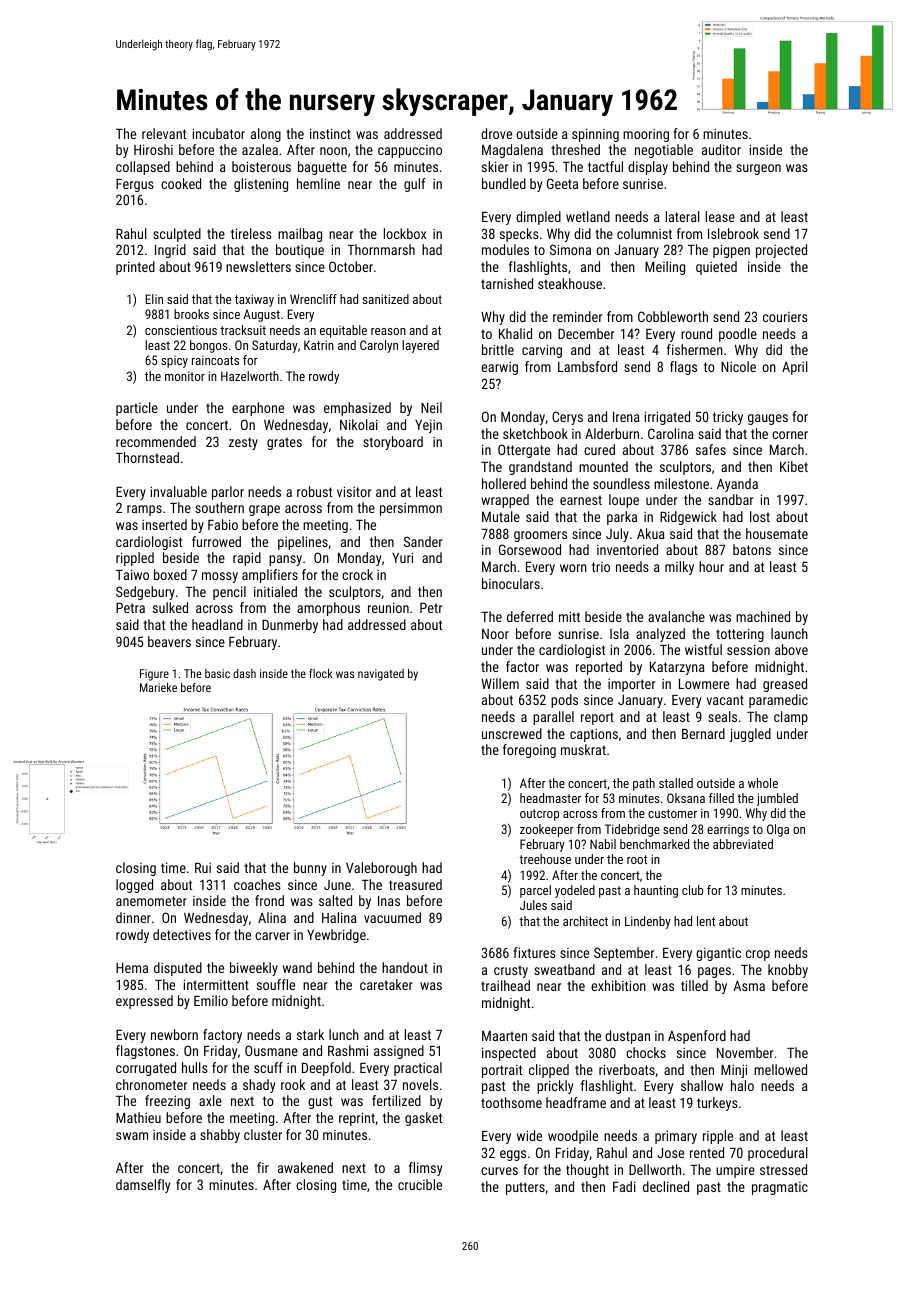 This page has height=1308, width=924. What do you see at coordinates (381, 249) in the page?
I see `Thornmarsh` at bounding box center [381, 249].
